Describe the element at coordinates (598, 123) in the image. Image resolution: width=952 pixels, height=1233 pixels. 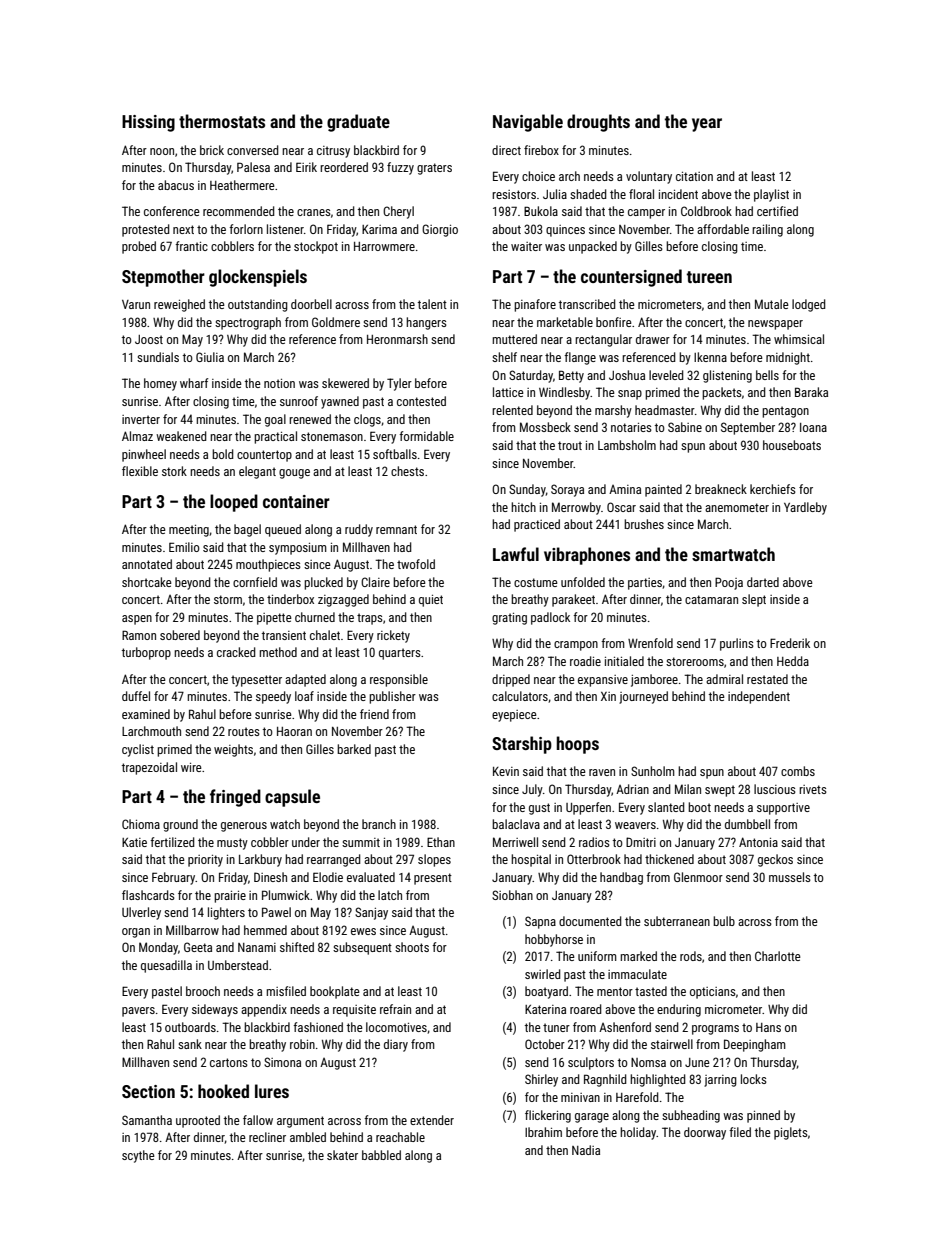
I see `droughts` at that location.
